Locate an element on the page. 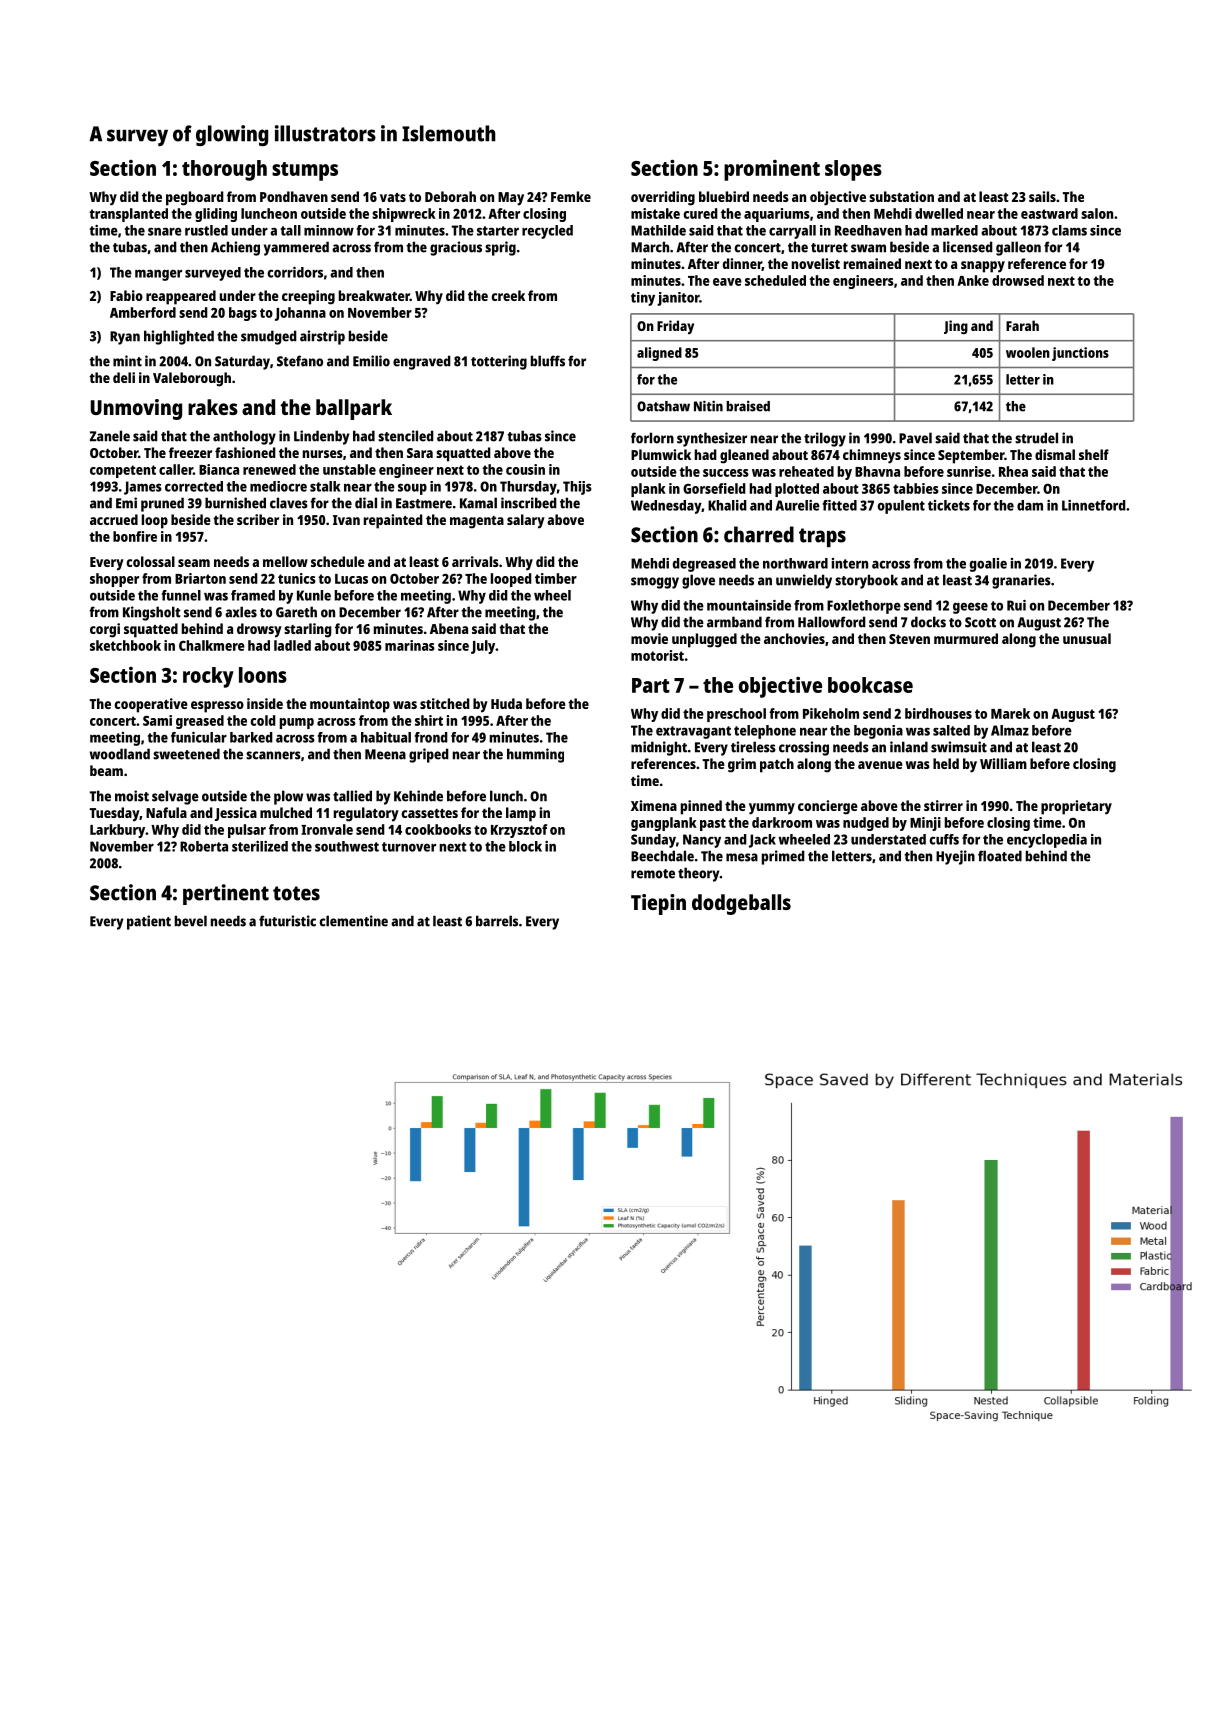 The height and width of the page is (1729, 1223). Zanele is located at coordinates (110, 436).
